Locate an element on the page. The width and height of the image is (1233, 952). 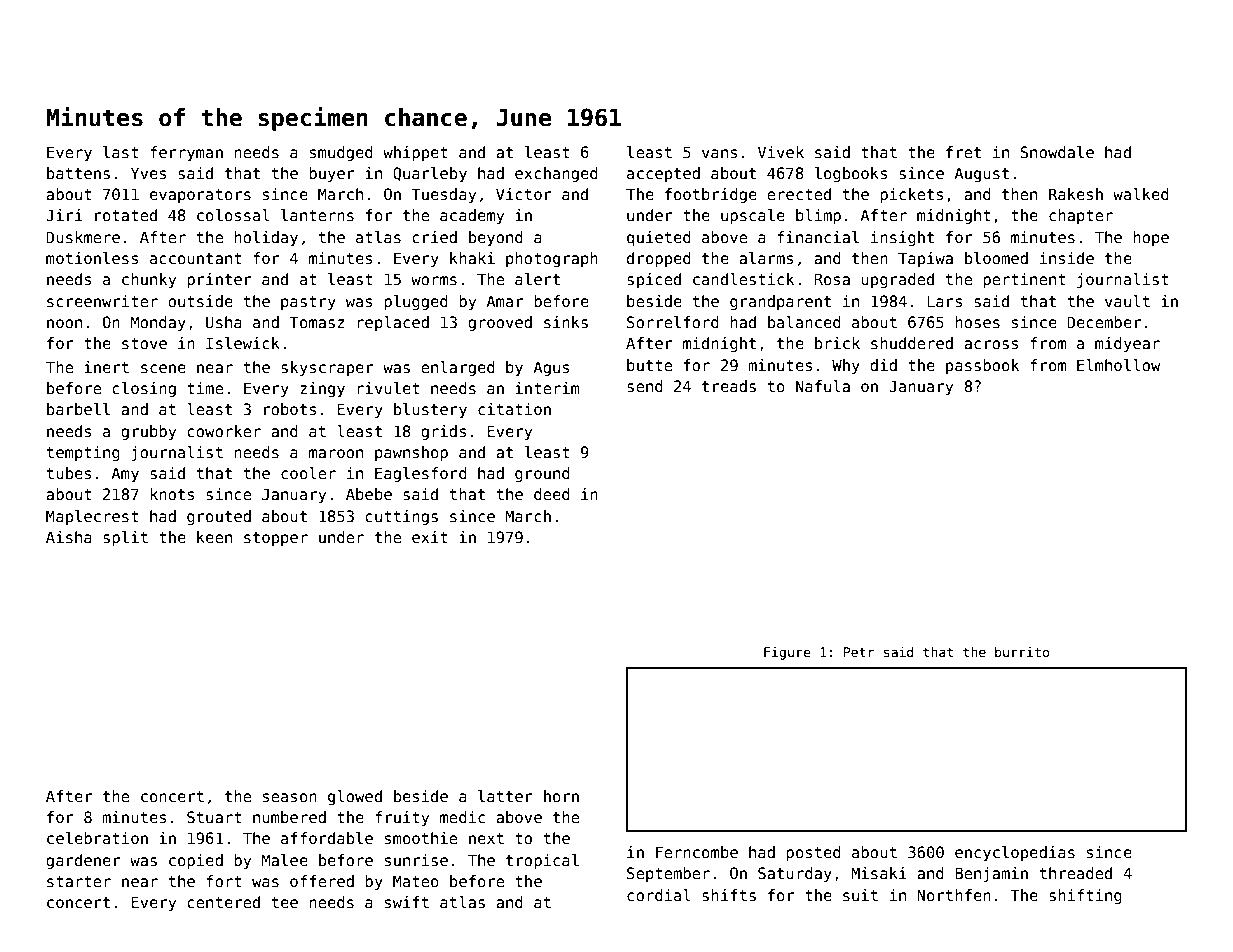
Vivek is located at coordinates (781, 152).
